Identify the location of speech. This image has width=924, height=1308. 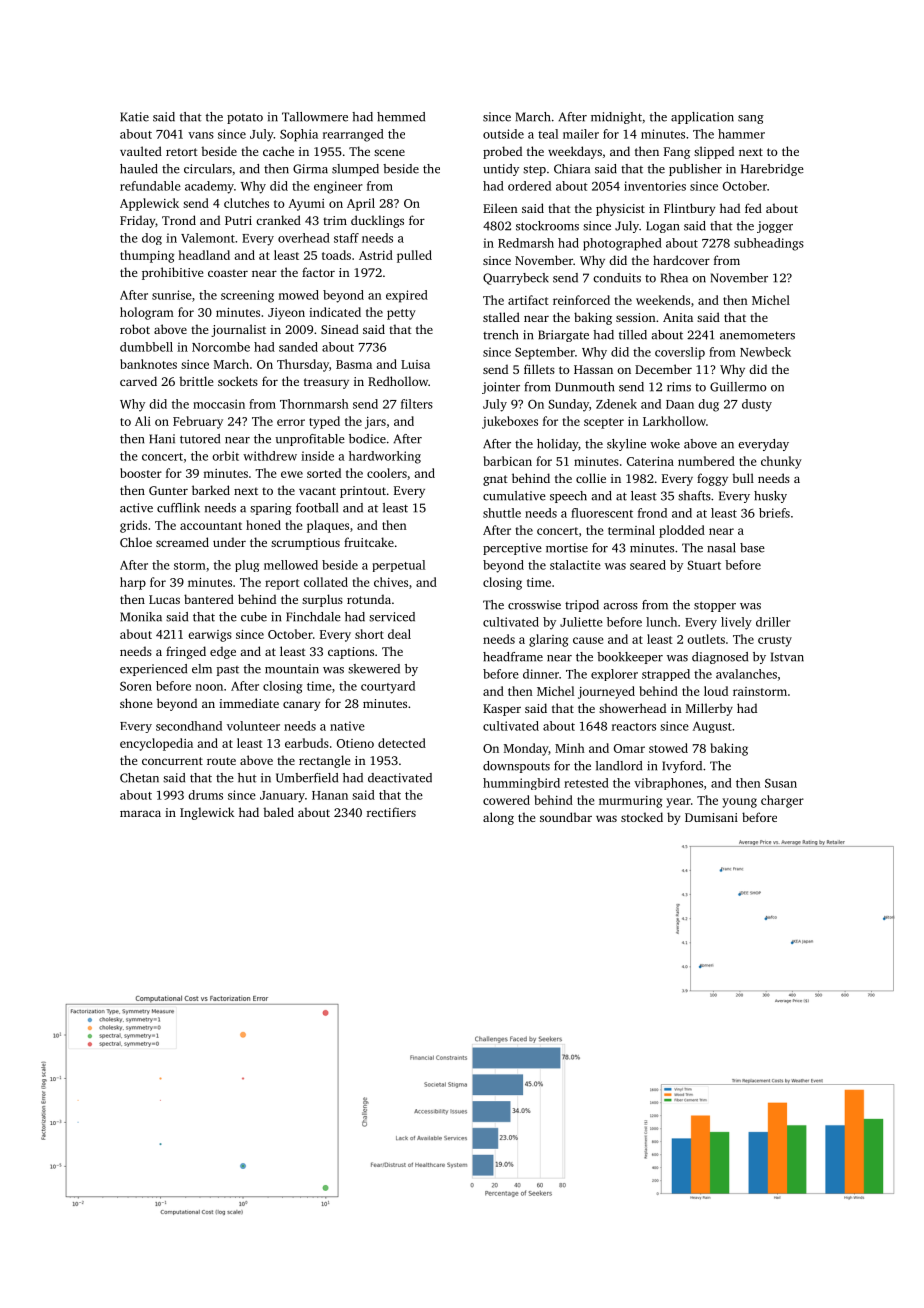
(568, 497).
